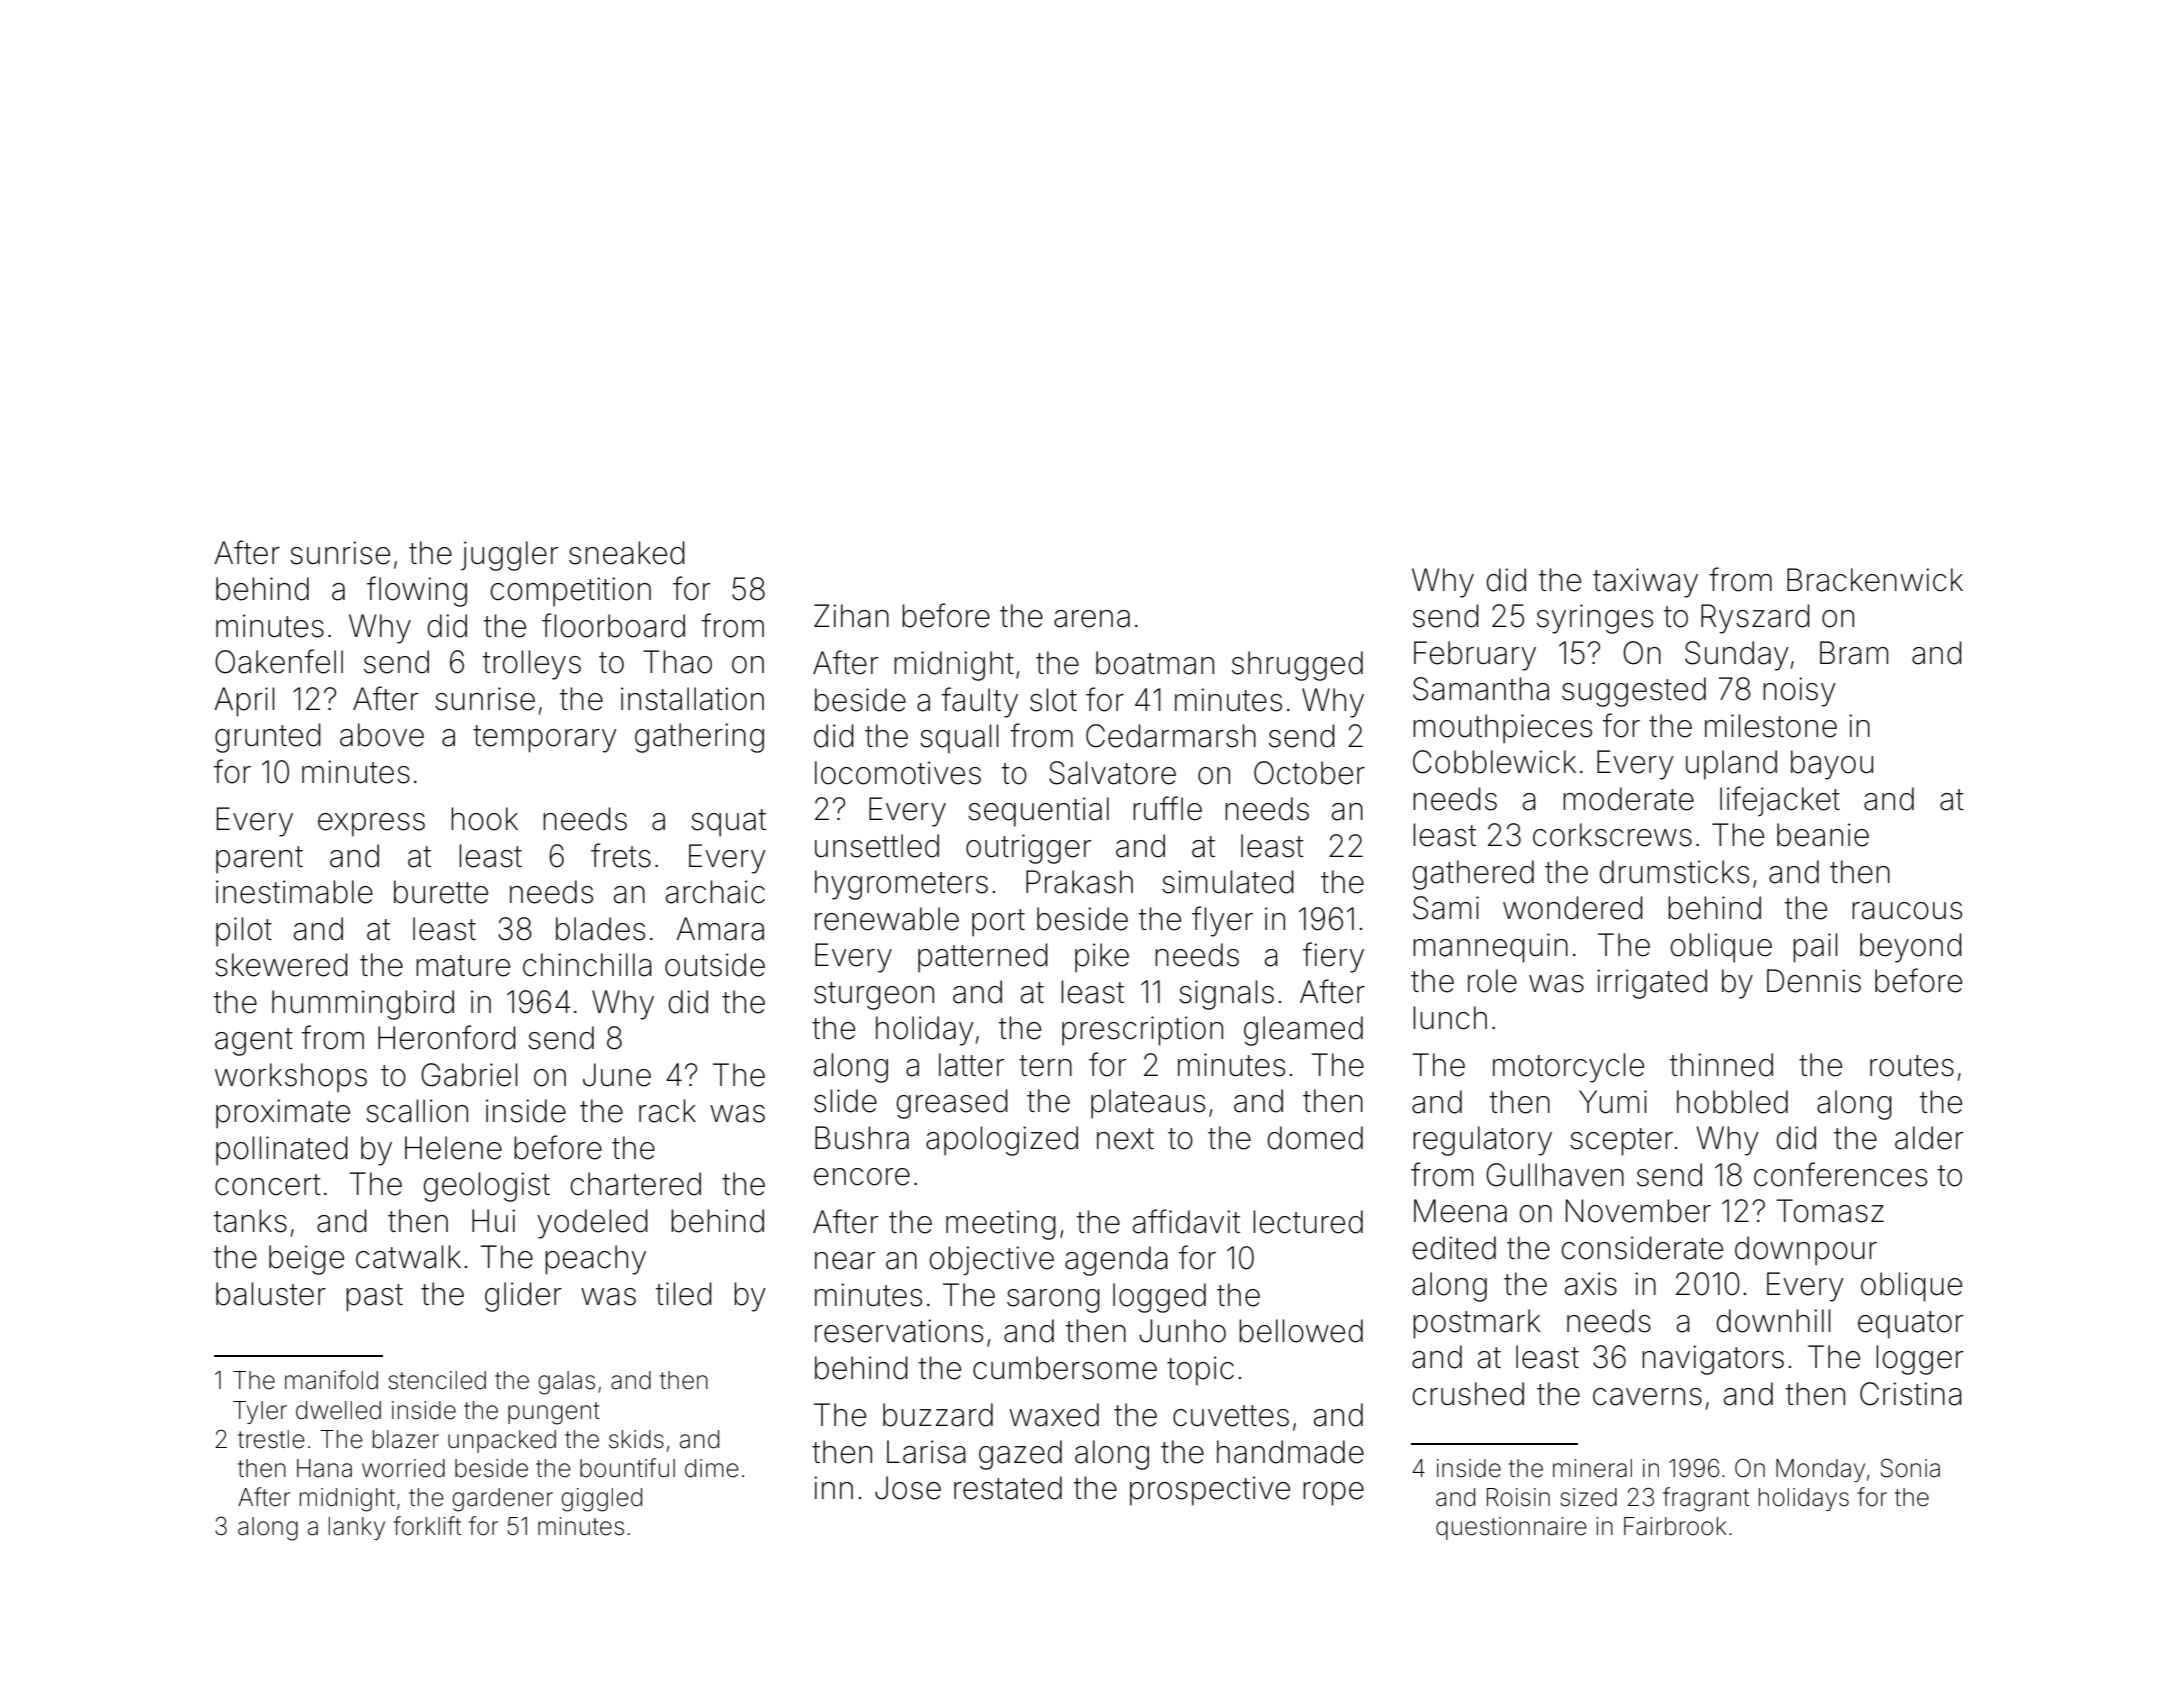 The height and width of the document is (1683, 2178). What do you see at coordinates (1228, 882) in the document?
I see `simulated` at bounding box center [1228, 882].
